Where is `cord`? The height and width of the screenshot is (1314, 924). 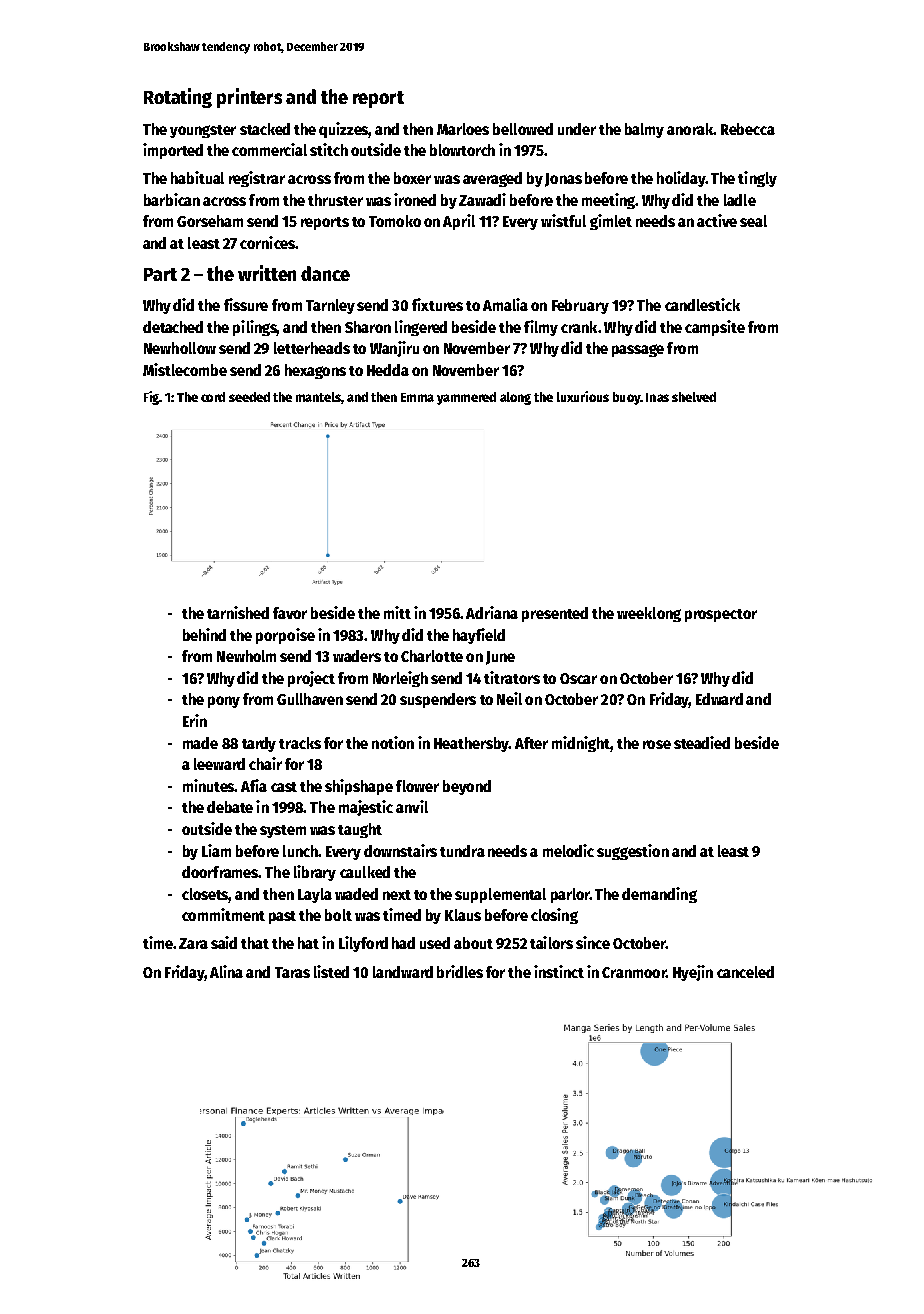 cord is located at coordinates (213, 397).
